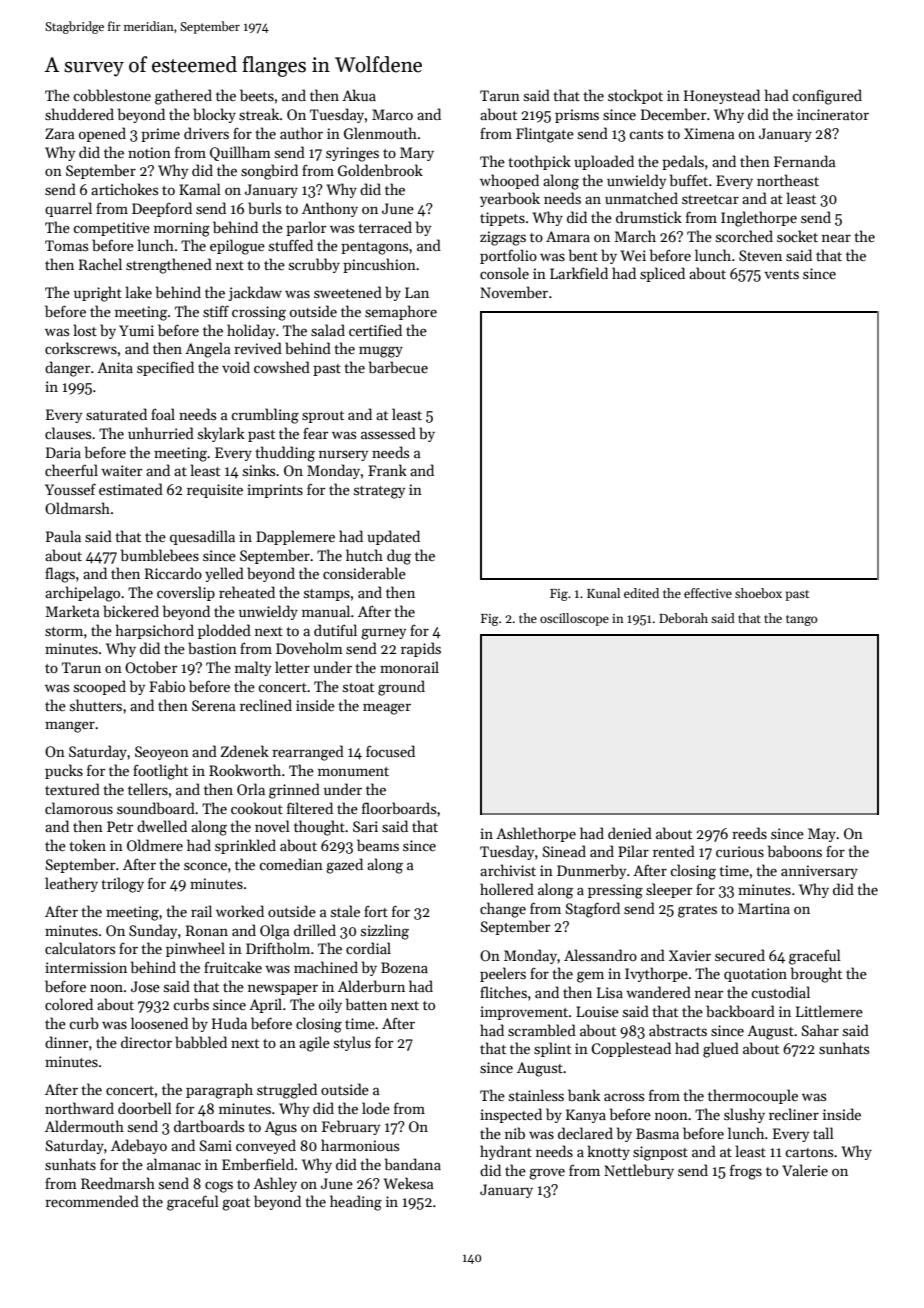  Describe the element at coordinates (820, 1030) in the screenshot. I see `Sahar` at that location.
